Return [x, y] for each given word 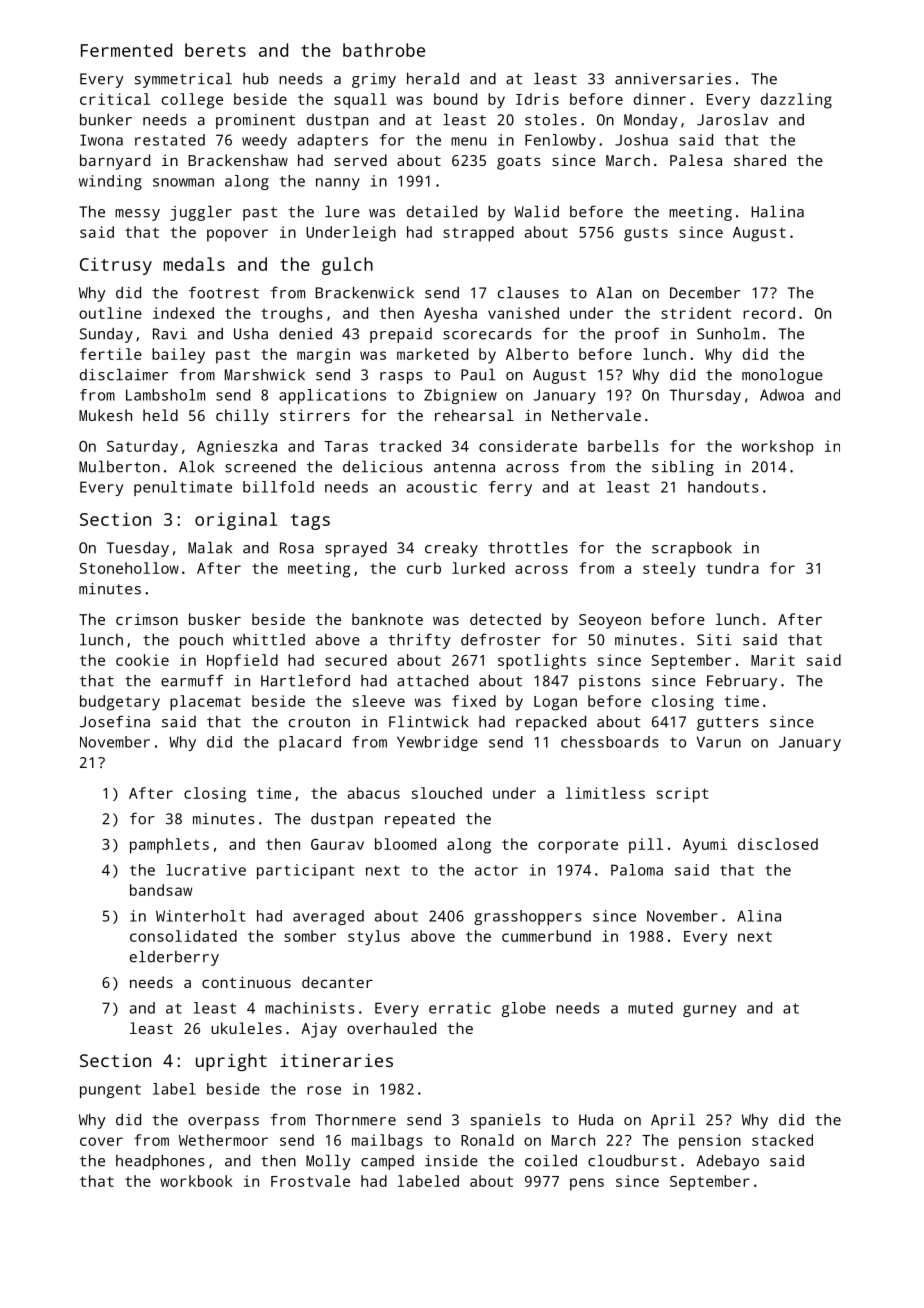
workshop [778, 448]
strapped [478, 234]
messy [137, 215]
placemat [205, 703]
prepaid [401, 335]
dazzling [796, 101]
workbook [196, 1181]
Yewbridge [437, 743]
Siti [714, 640]
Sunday [106, 335]
